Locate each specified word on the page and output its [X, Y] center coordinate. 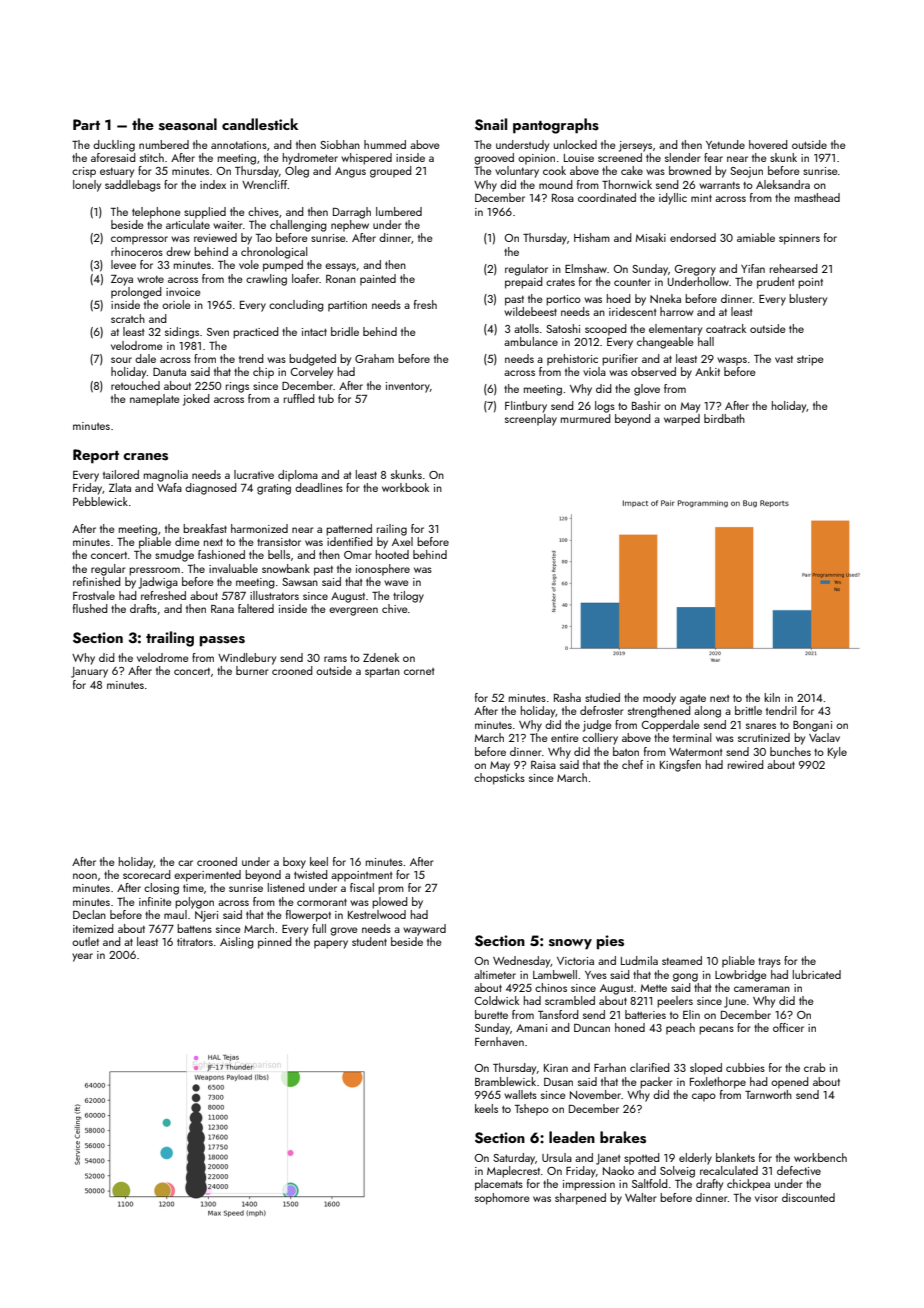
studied [602, 697]
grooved [494, 159]
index [213, 184]
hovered [768, 144]
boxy [294, 863]
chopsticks [499, 779]
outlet [85, 941]
